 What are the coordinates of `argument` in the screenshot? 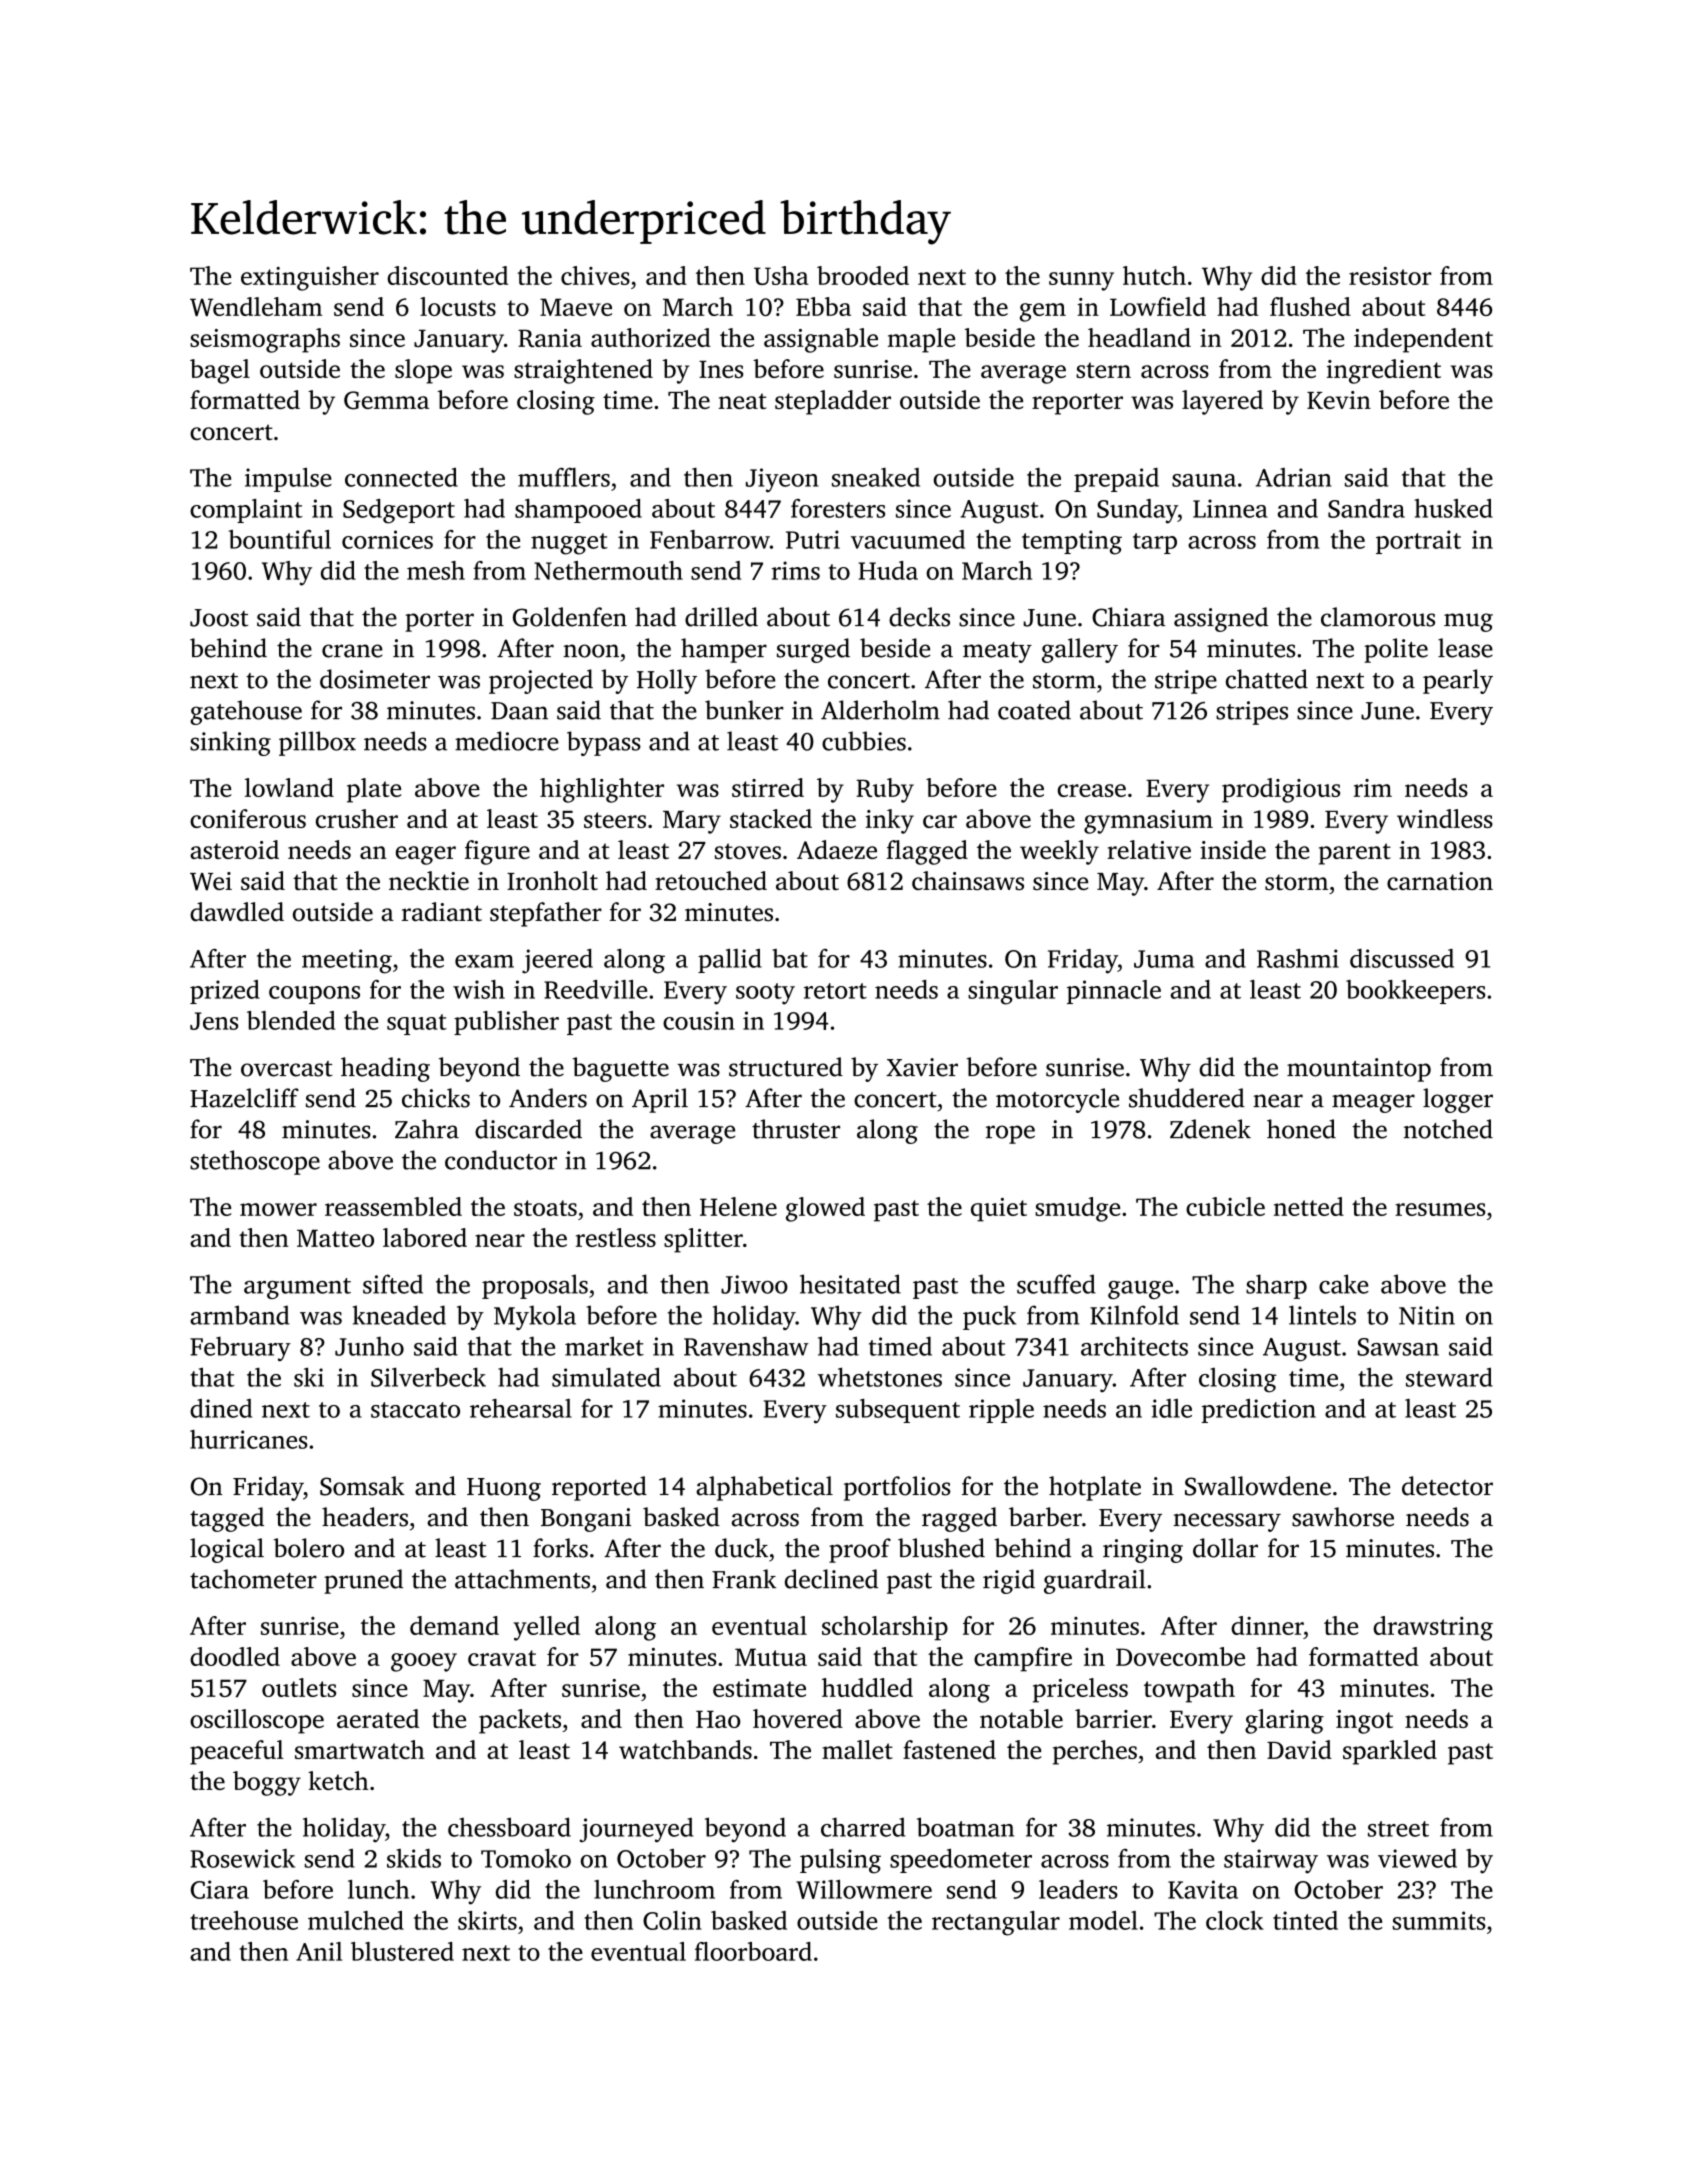 It's located at (297, 1288).
